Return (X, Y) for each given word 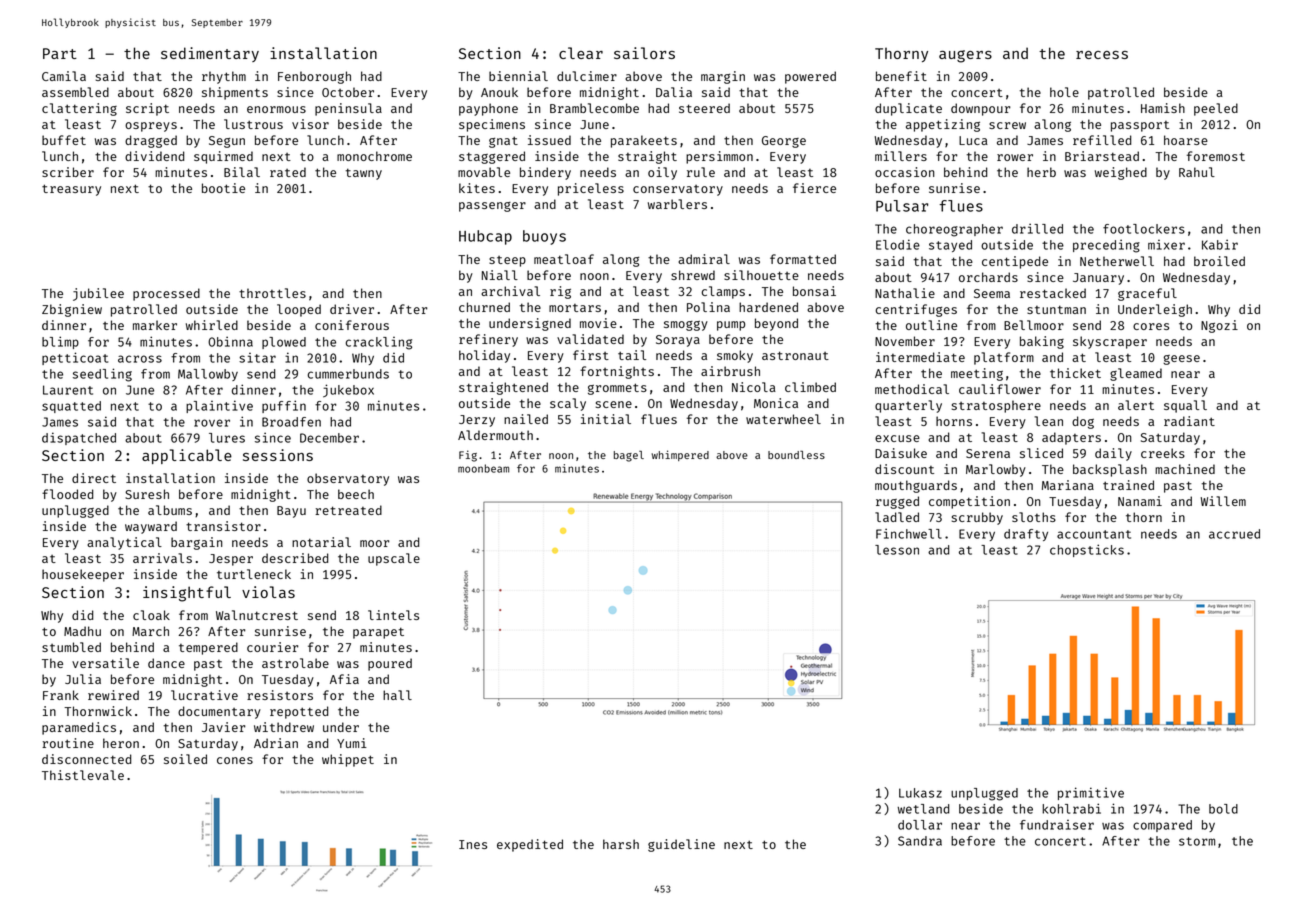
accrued (1234, 534)
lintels (393, 615)
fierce (814, 188)
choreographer (954, 230)
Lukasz (920, 793)
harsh (621, 844)
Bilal (242, 172)
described (295, 558)
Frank (61, 695)
